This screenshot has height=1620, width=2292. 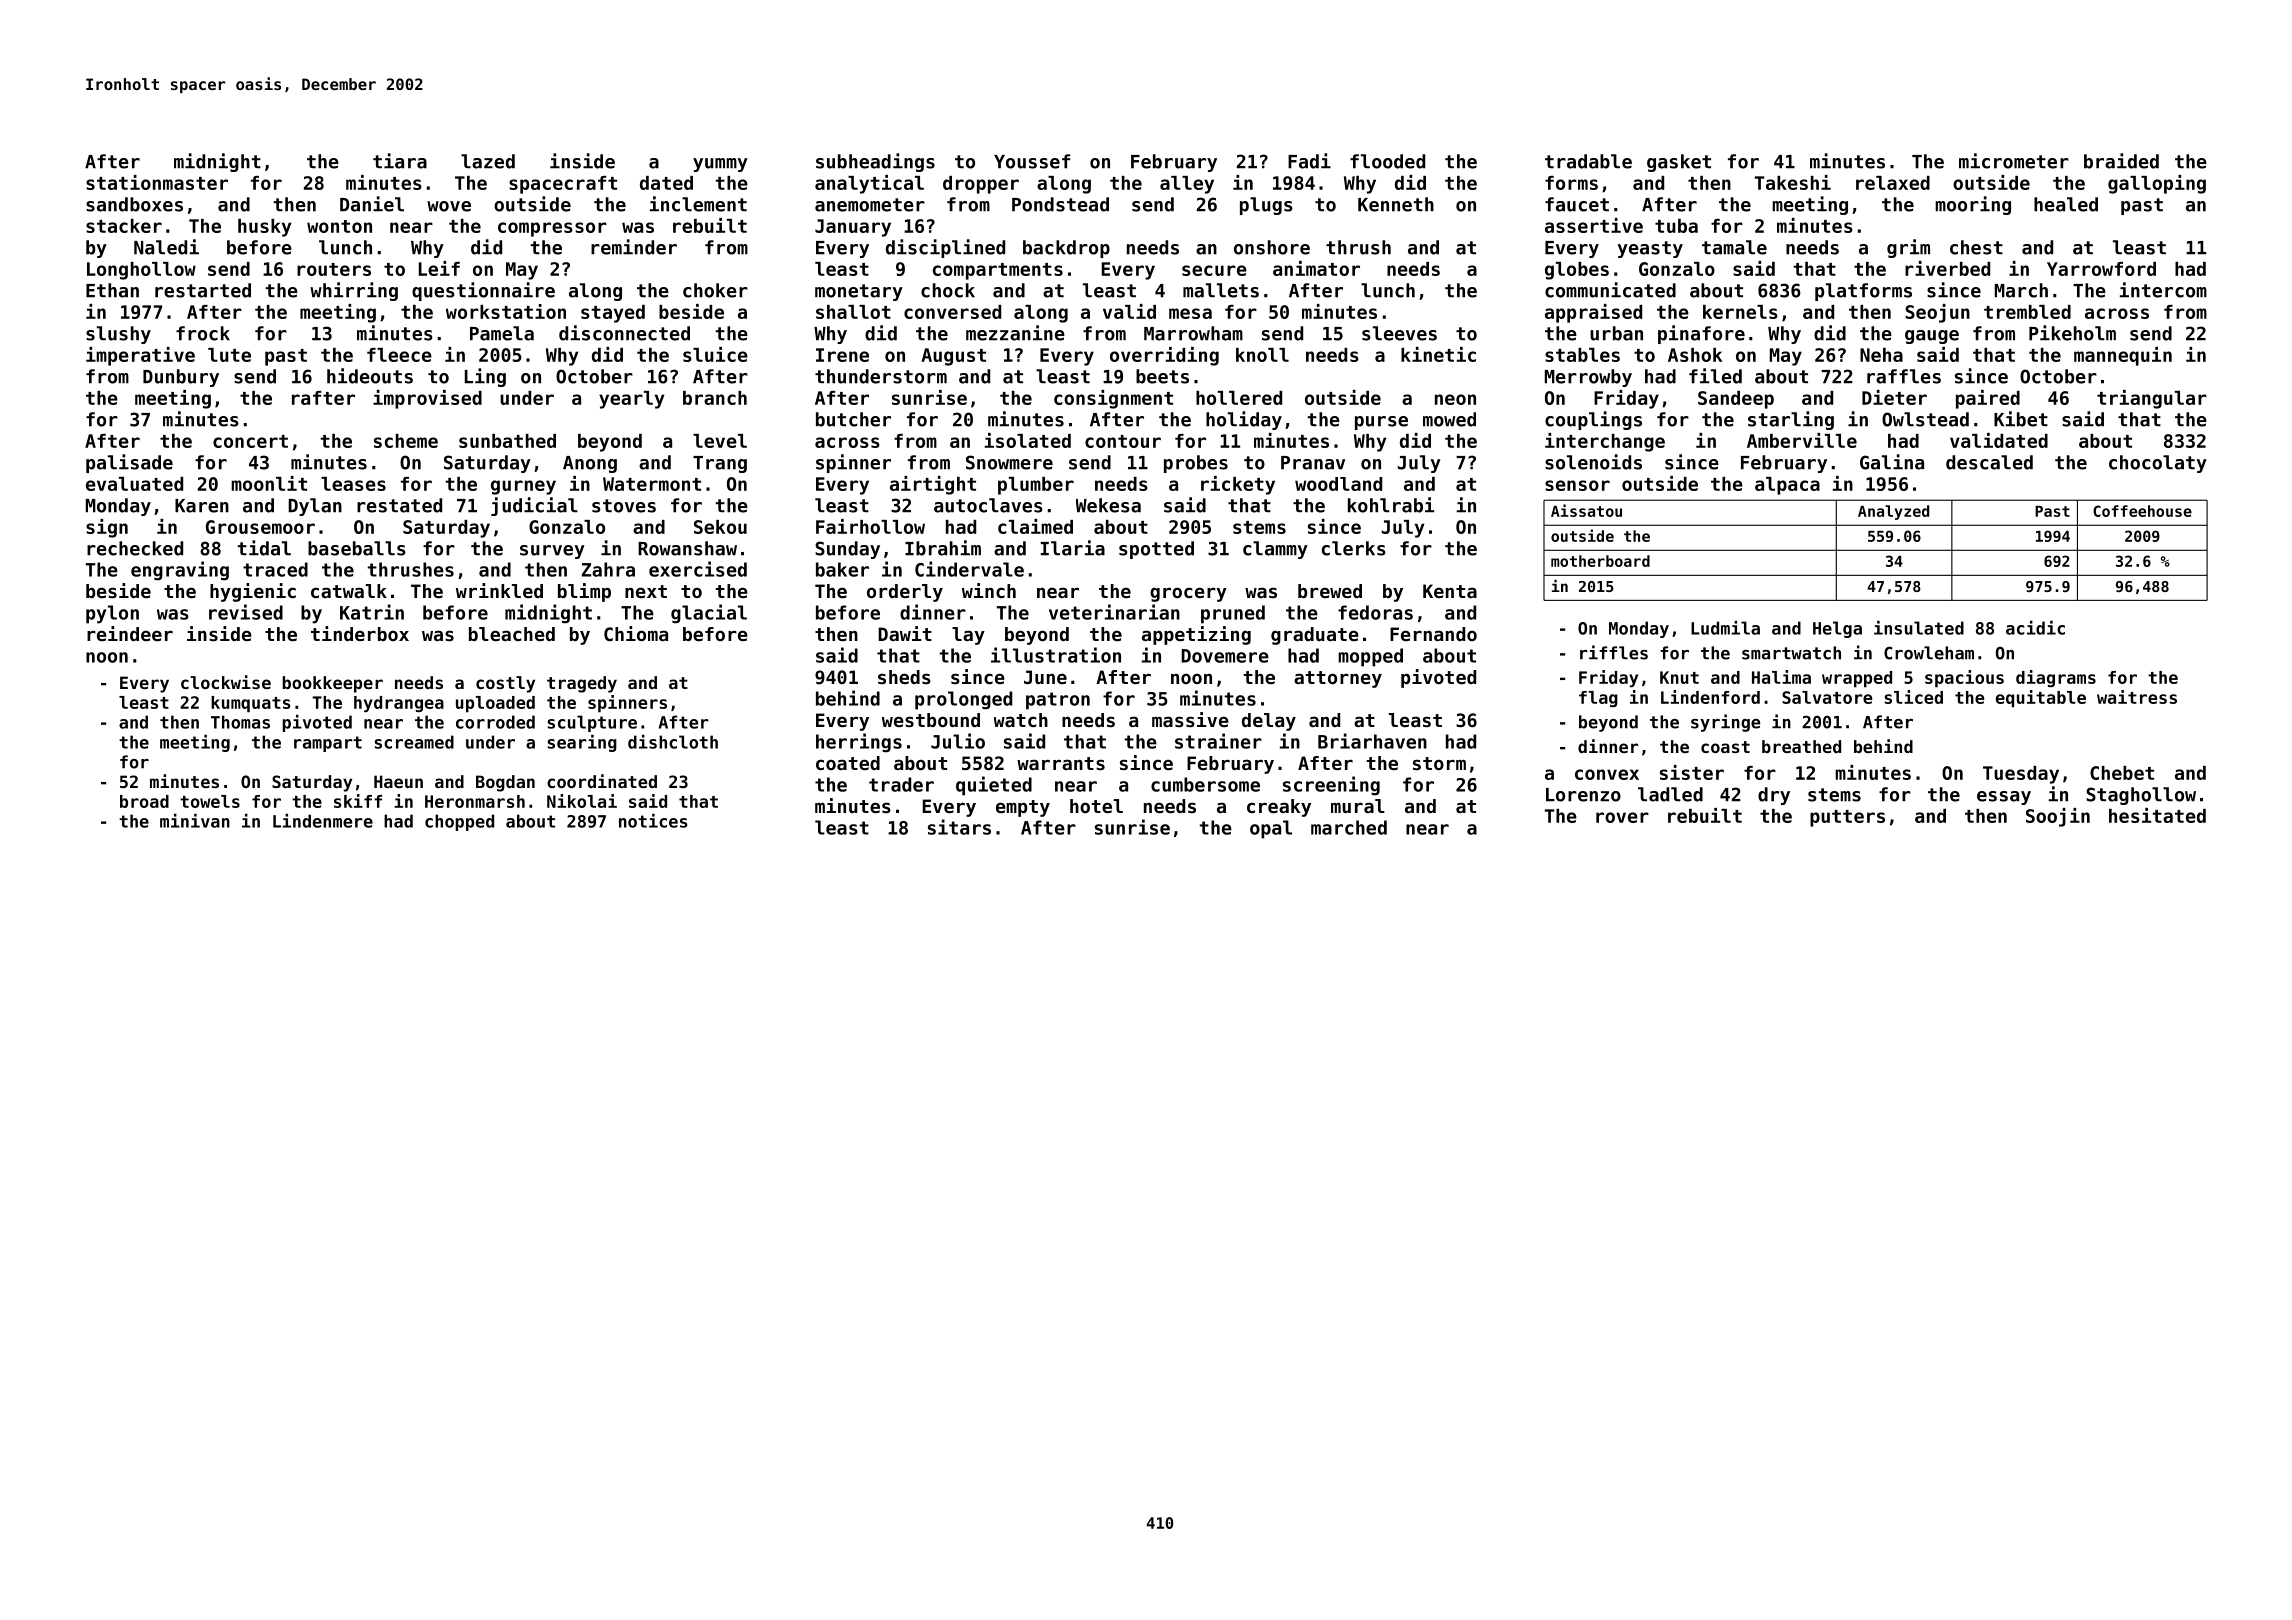 What do you see at coordinates (1066, 249) in the screenshot?
I see `backdrop` at bounding box center [1066, 249].
